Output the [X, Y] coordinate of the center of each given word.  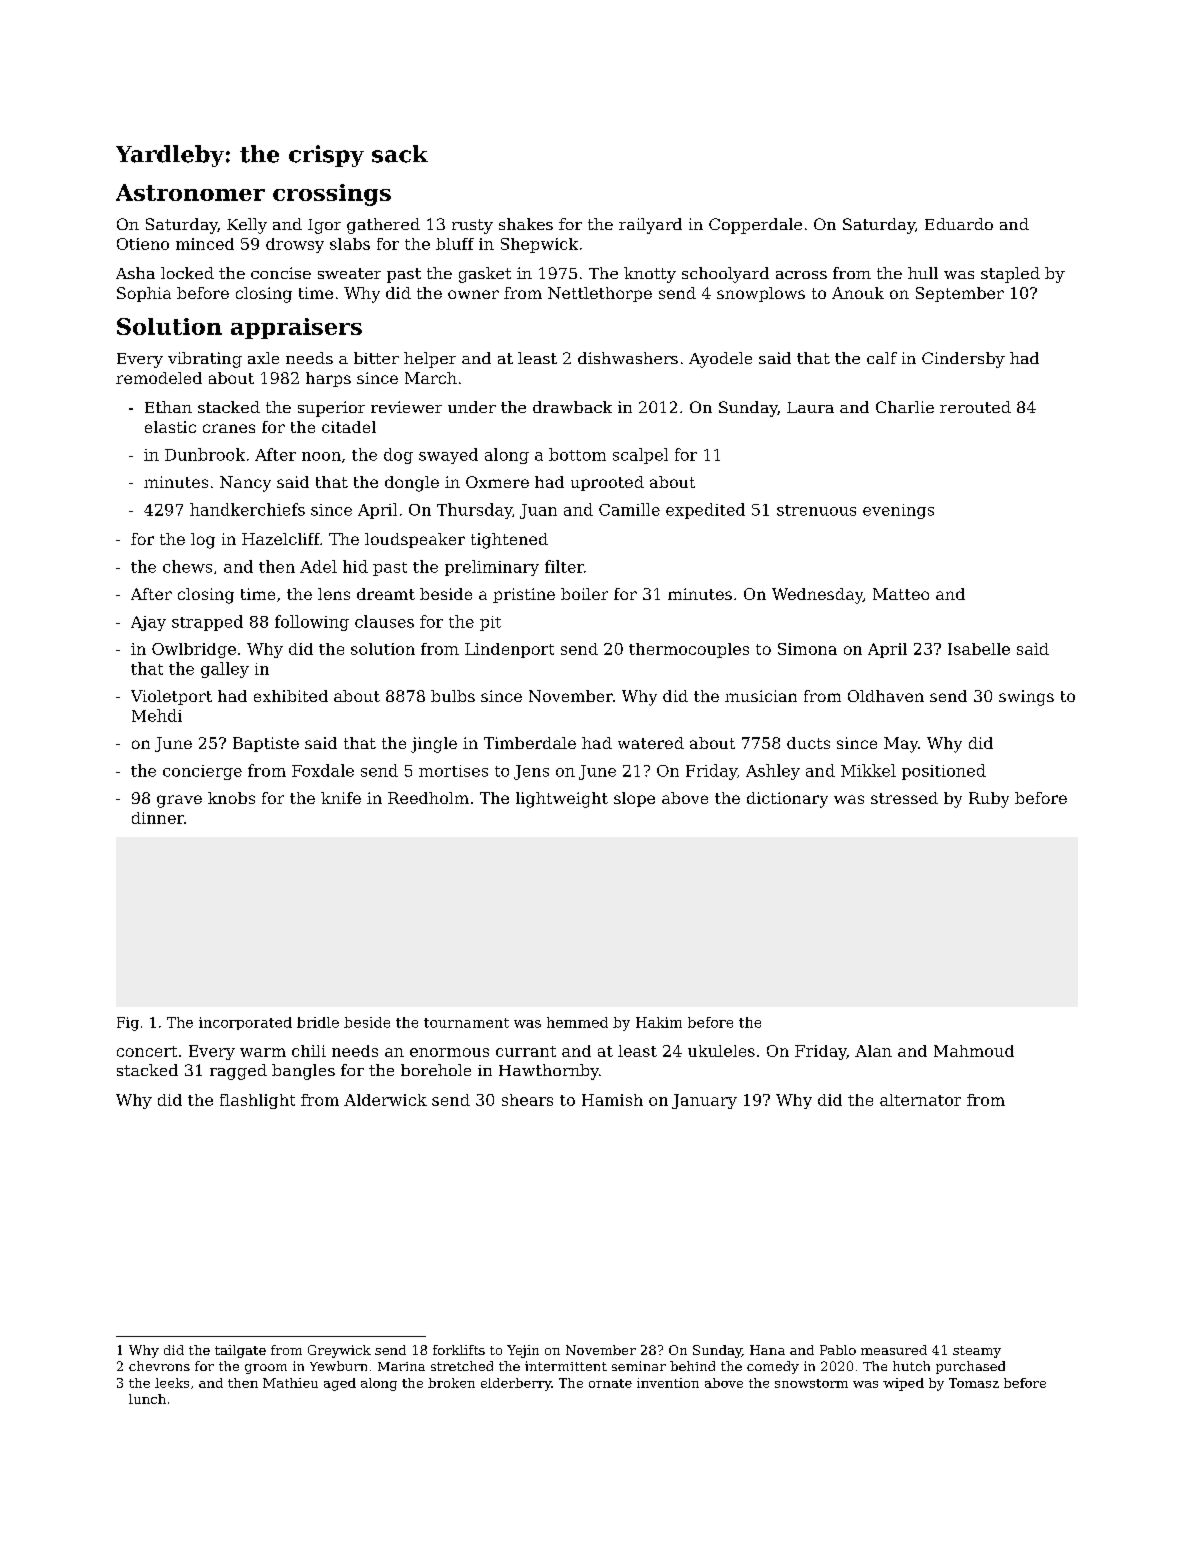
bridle [318, 1022]
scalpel [640, 456]
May [901, 745]
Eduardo [959, 224]
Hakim [659, 1022]
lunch [147, 1399]
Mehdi [157, 715]
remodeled [159, 378]
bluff [455, 244]
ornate [610, 1383]
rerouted [975, 407]
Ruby [989, 800]
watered [651, 743]
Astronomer [190, 192]
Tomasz [974, 1383]
